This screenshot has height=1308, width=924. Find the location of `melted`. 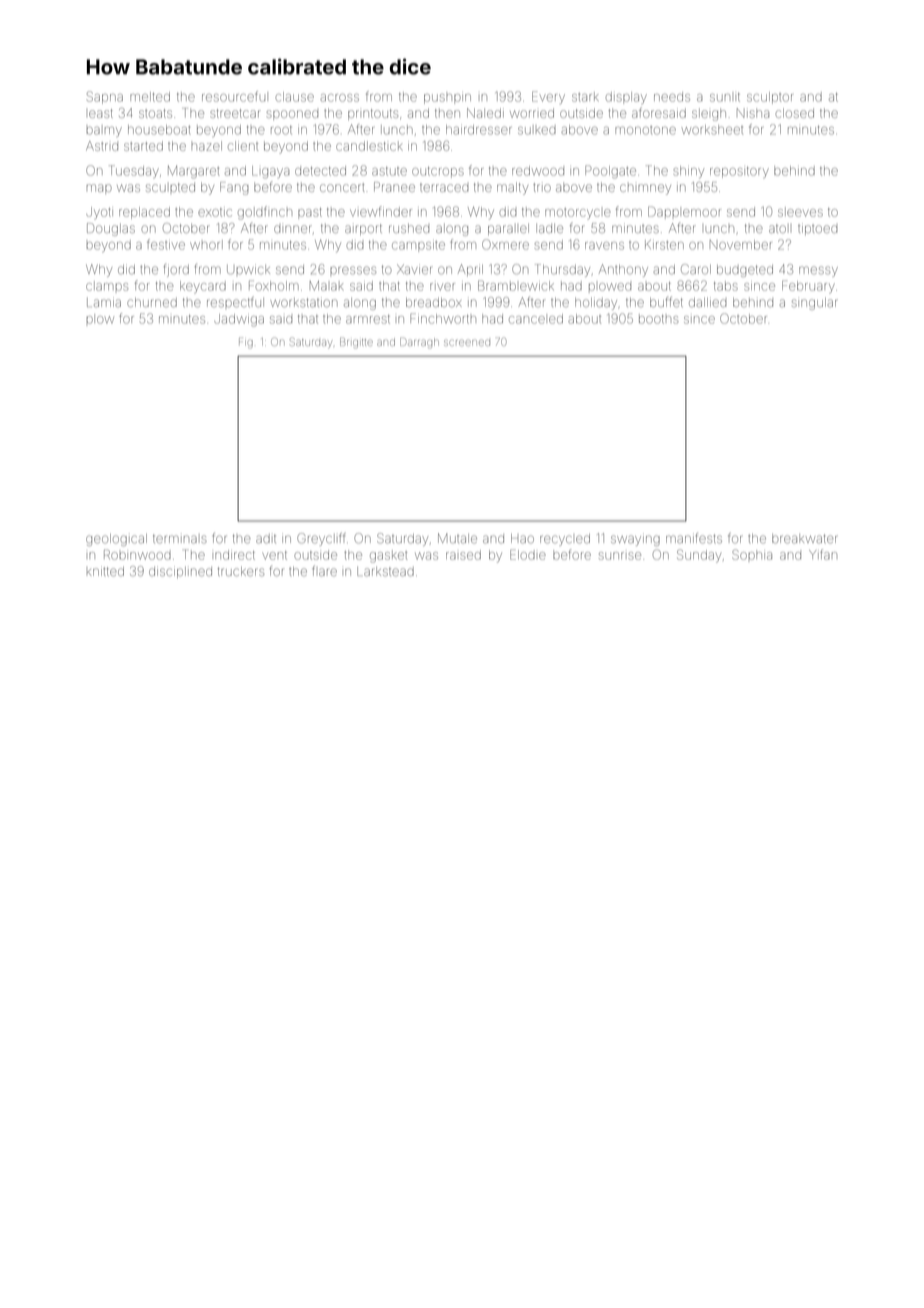

melted is located at coordinates (150, 97).
